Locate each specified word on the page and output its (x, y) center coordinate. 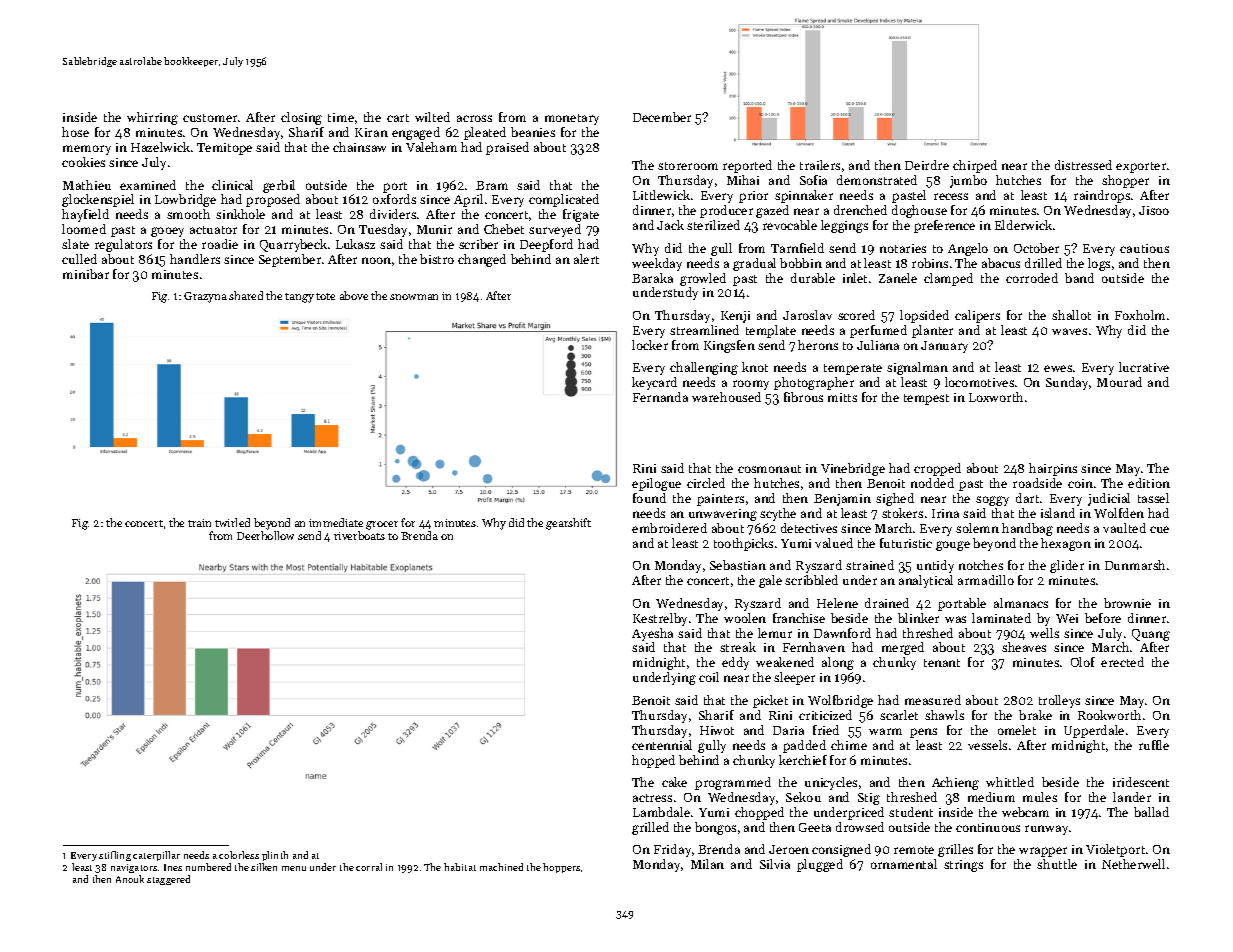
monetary (572, 119)
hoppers (561, 868)
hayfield (85, 215)
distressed (1083, 165)
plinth (275, 856)
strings (963, 866)
